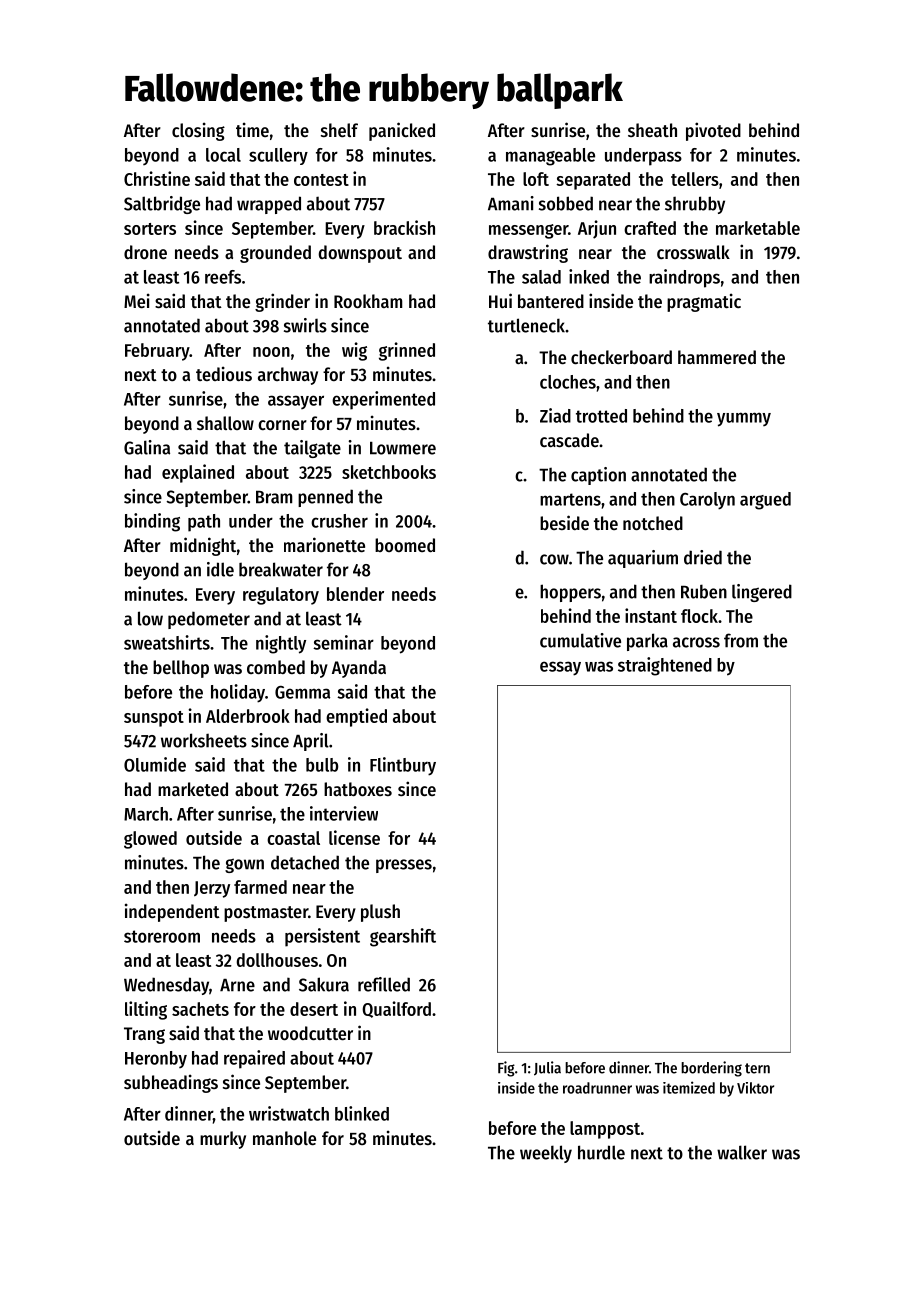 Image resolution: width=924 pixels, height=1314 pixels. What do you see at coordinates (403, 766) in the screenshot?
I see `Flintbury` at bounding box center [403, 766].
